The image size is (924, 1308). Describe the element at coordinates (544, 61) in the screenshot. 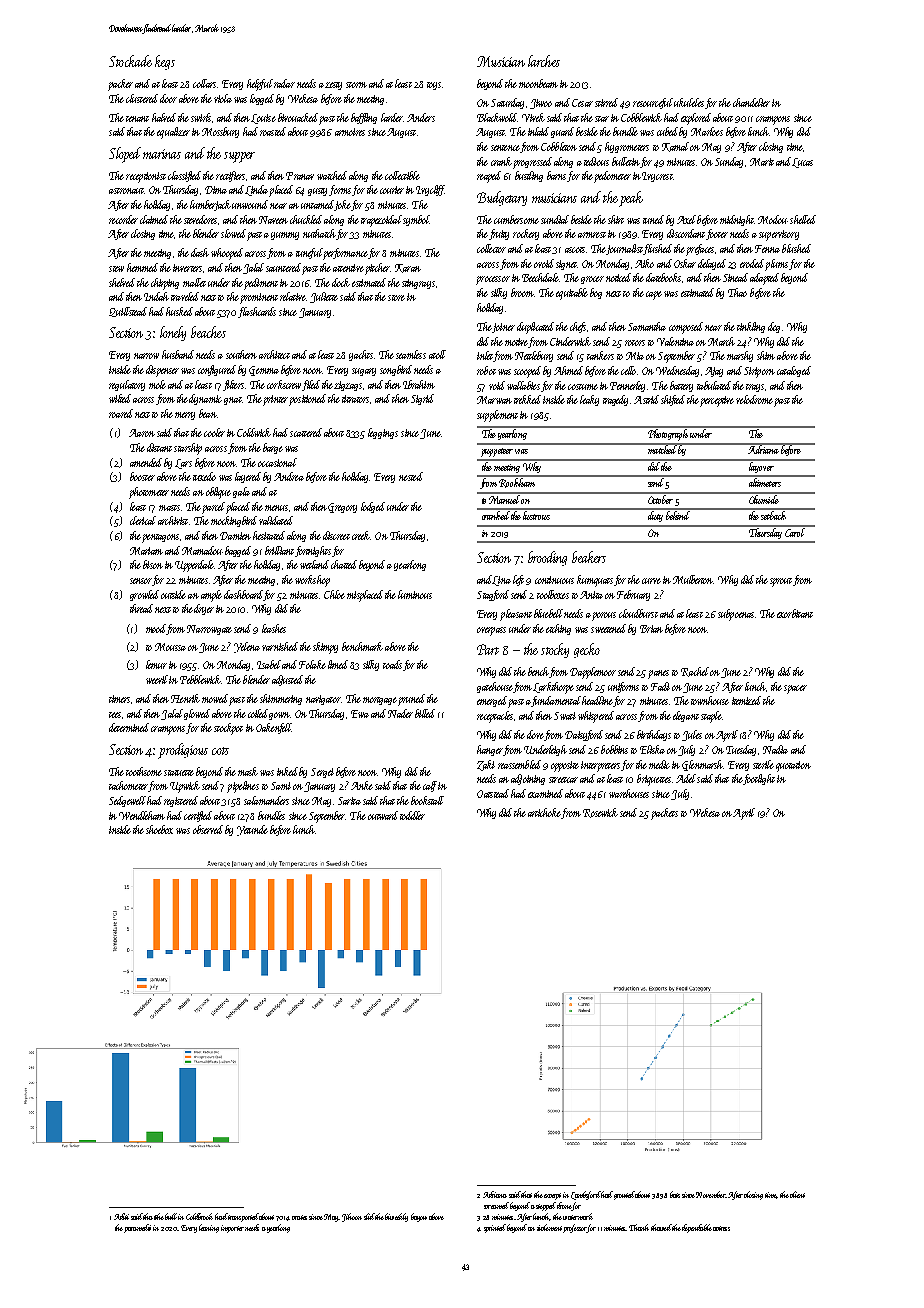

I see `larches` at that location.
